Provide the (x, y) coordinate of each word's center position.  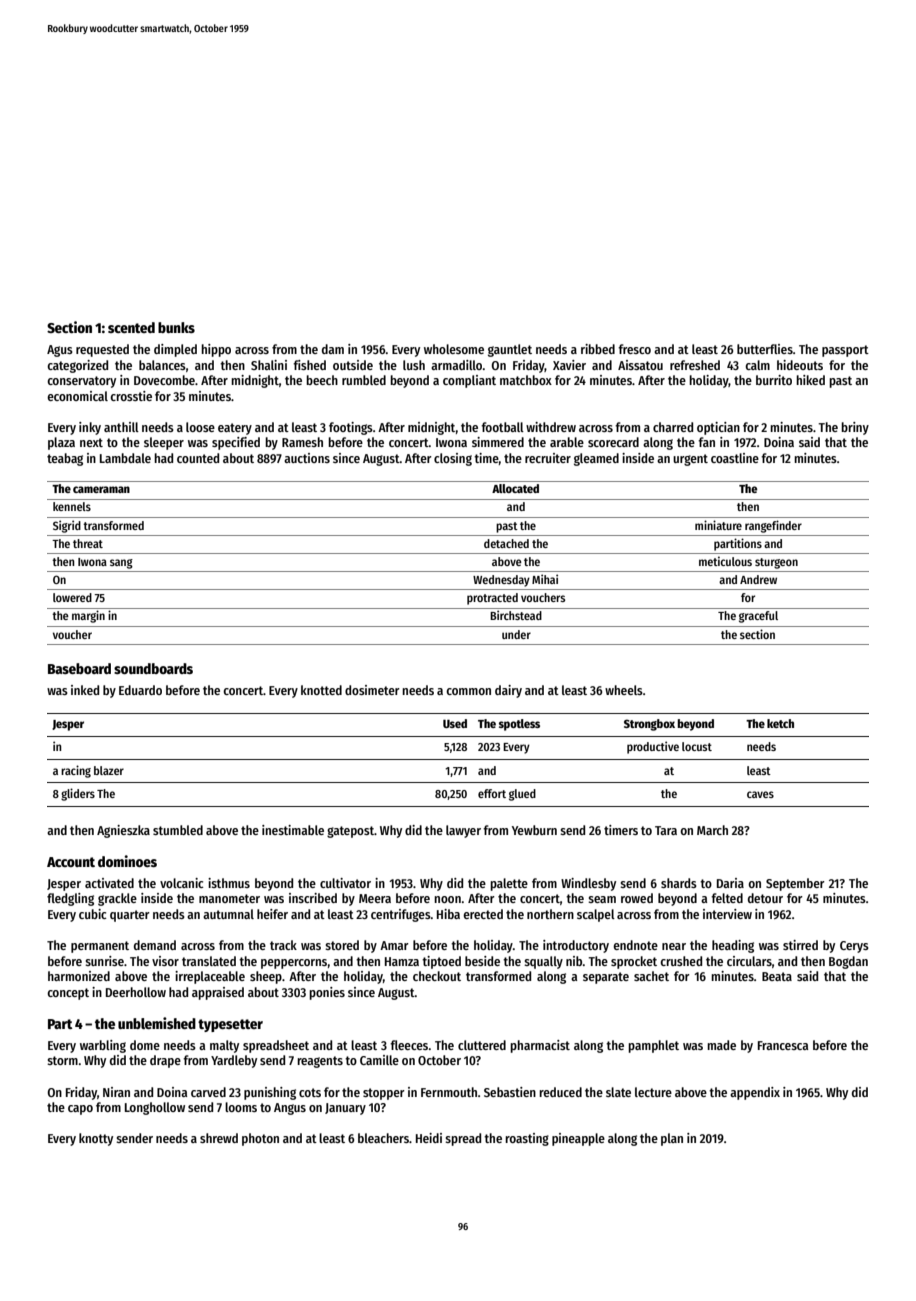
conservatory (81, 382)
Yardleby (234, 1061)
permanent (100, 947)
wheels (624, 690)
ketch (780, 723)
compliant (469, 381)
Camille (379, 1060)
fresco (634, 349)
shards (679, 883)
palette (509, 884)
